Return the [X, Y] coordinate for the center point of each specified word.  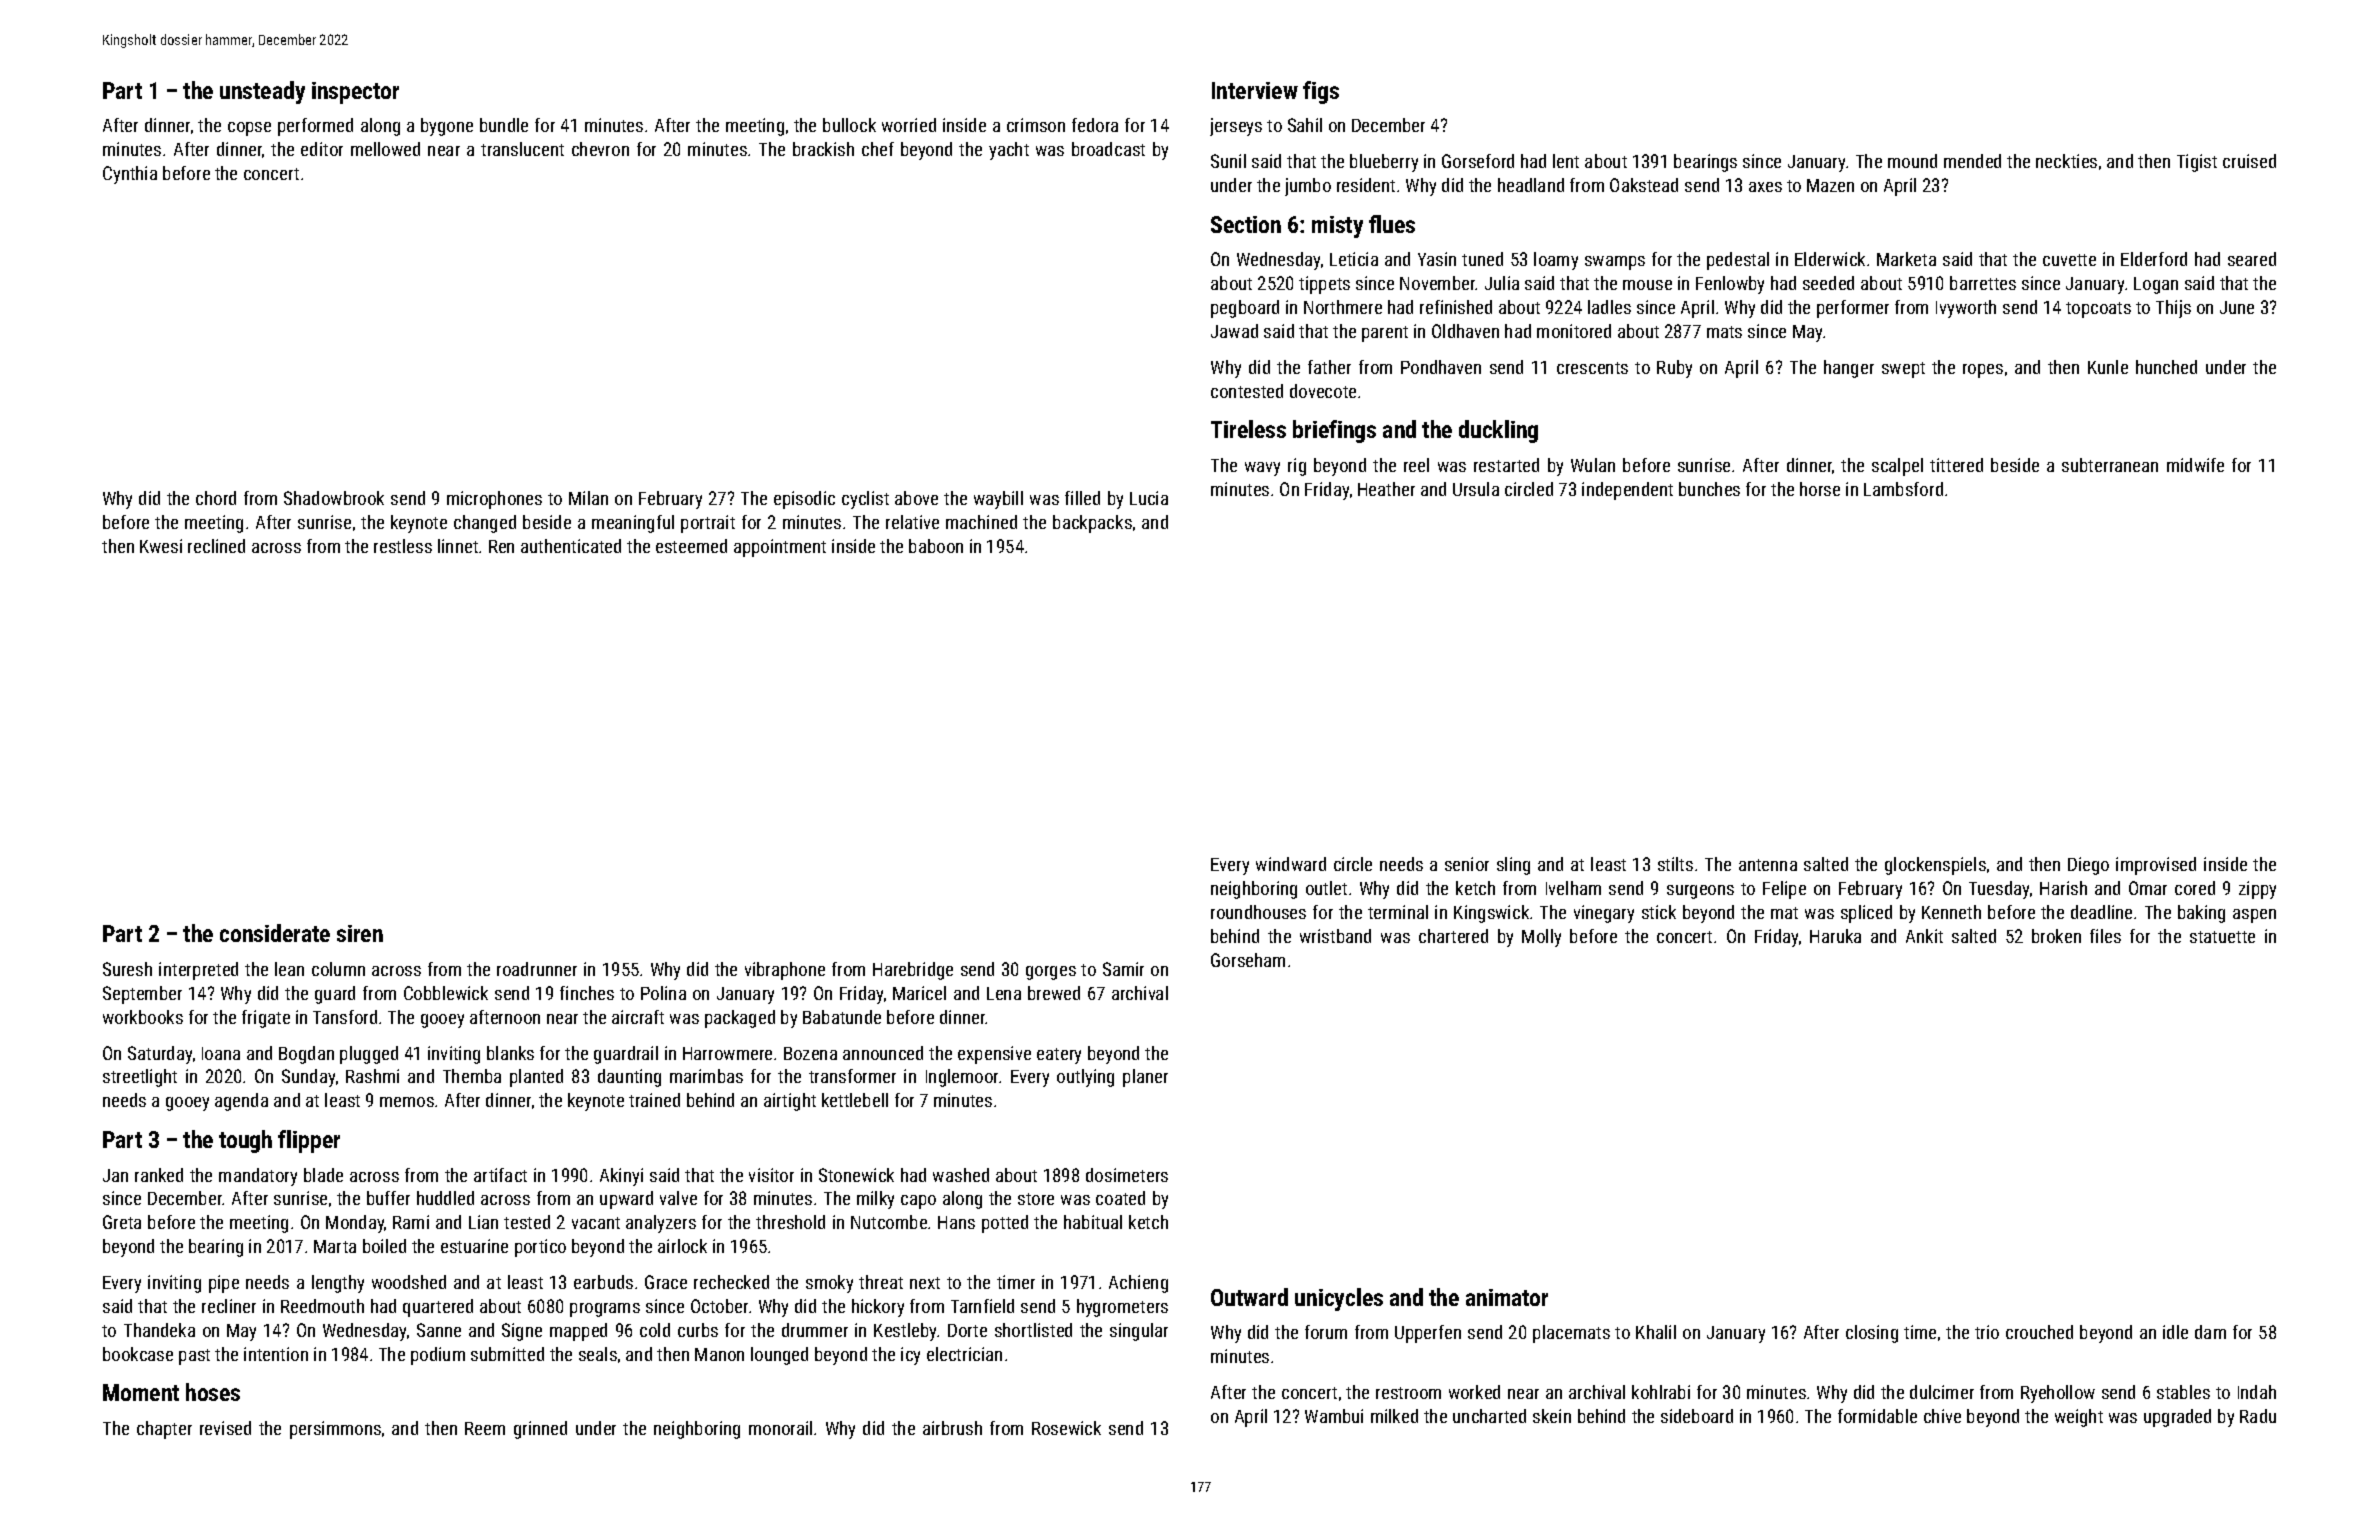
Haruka [1835, 936]
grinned [540, 1430]
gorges [1051, 973]
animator [1507, 1297]
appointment [780, 548]
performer [1853, 309]
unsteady [262, 92]
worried [909, 125]
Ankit [1924, 936]
